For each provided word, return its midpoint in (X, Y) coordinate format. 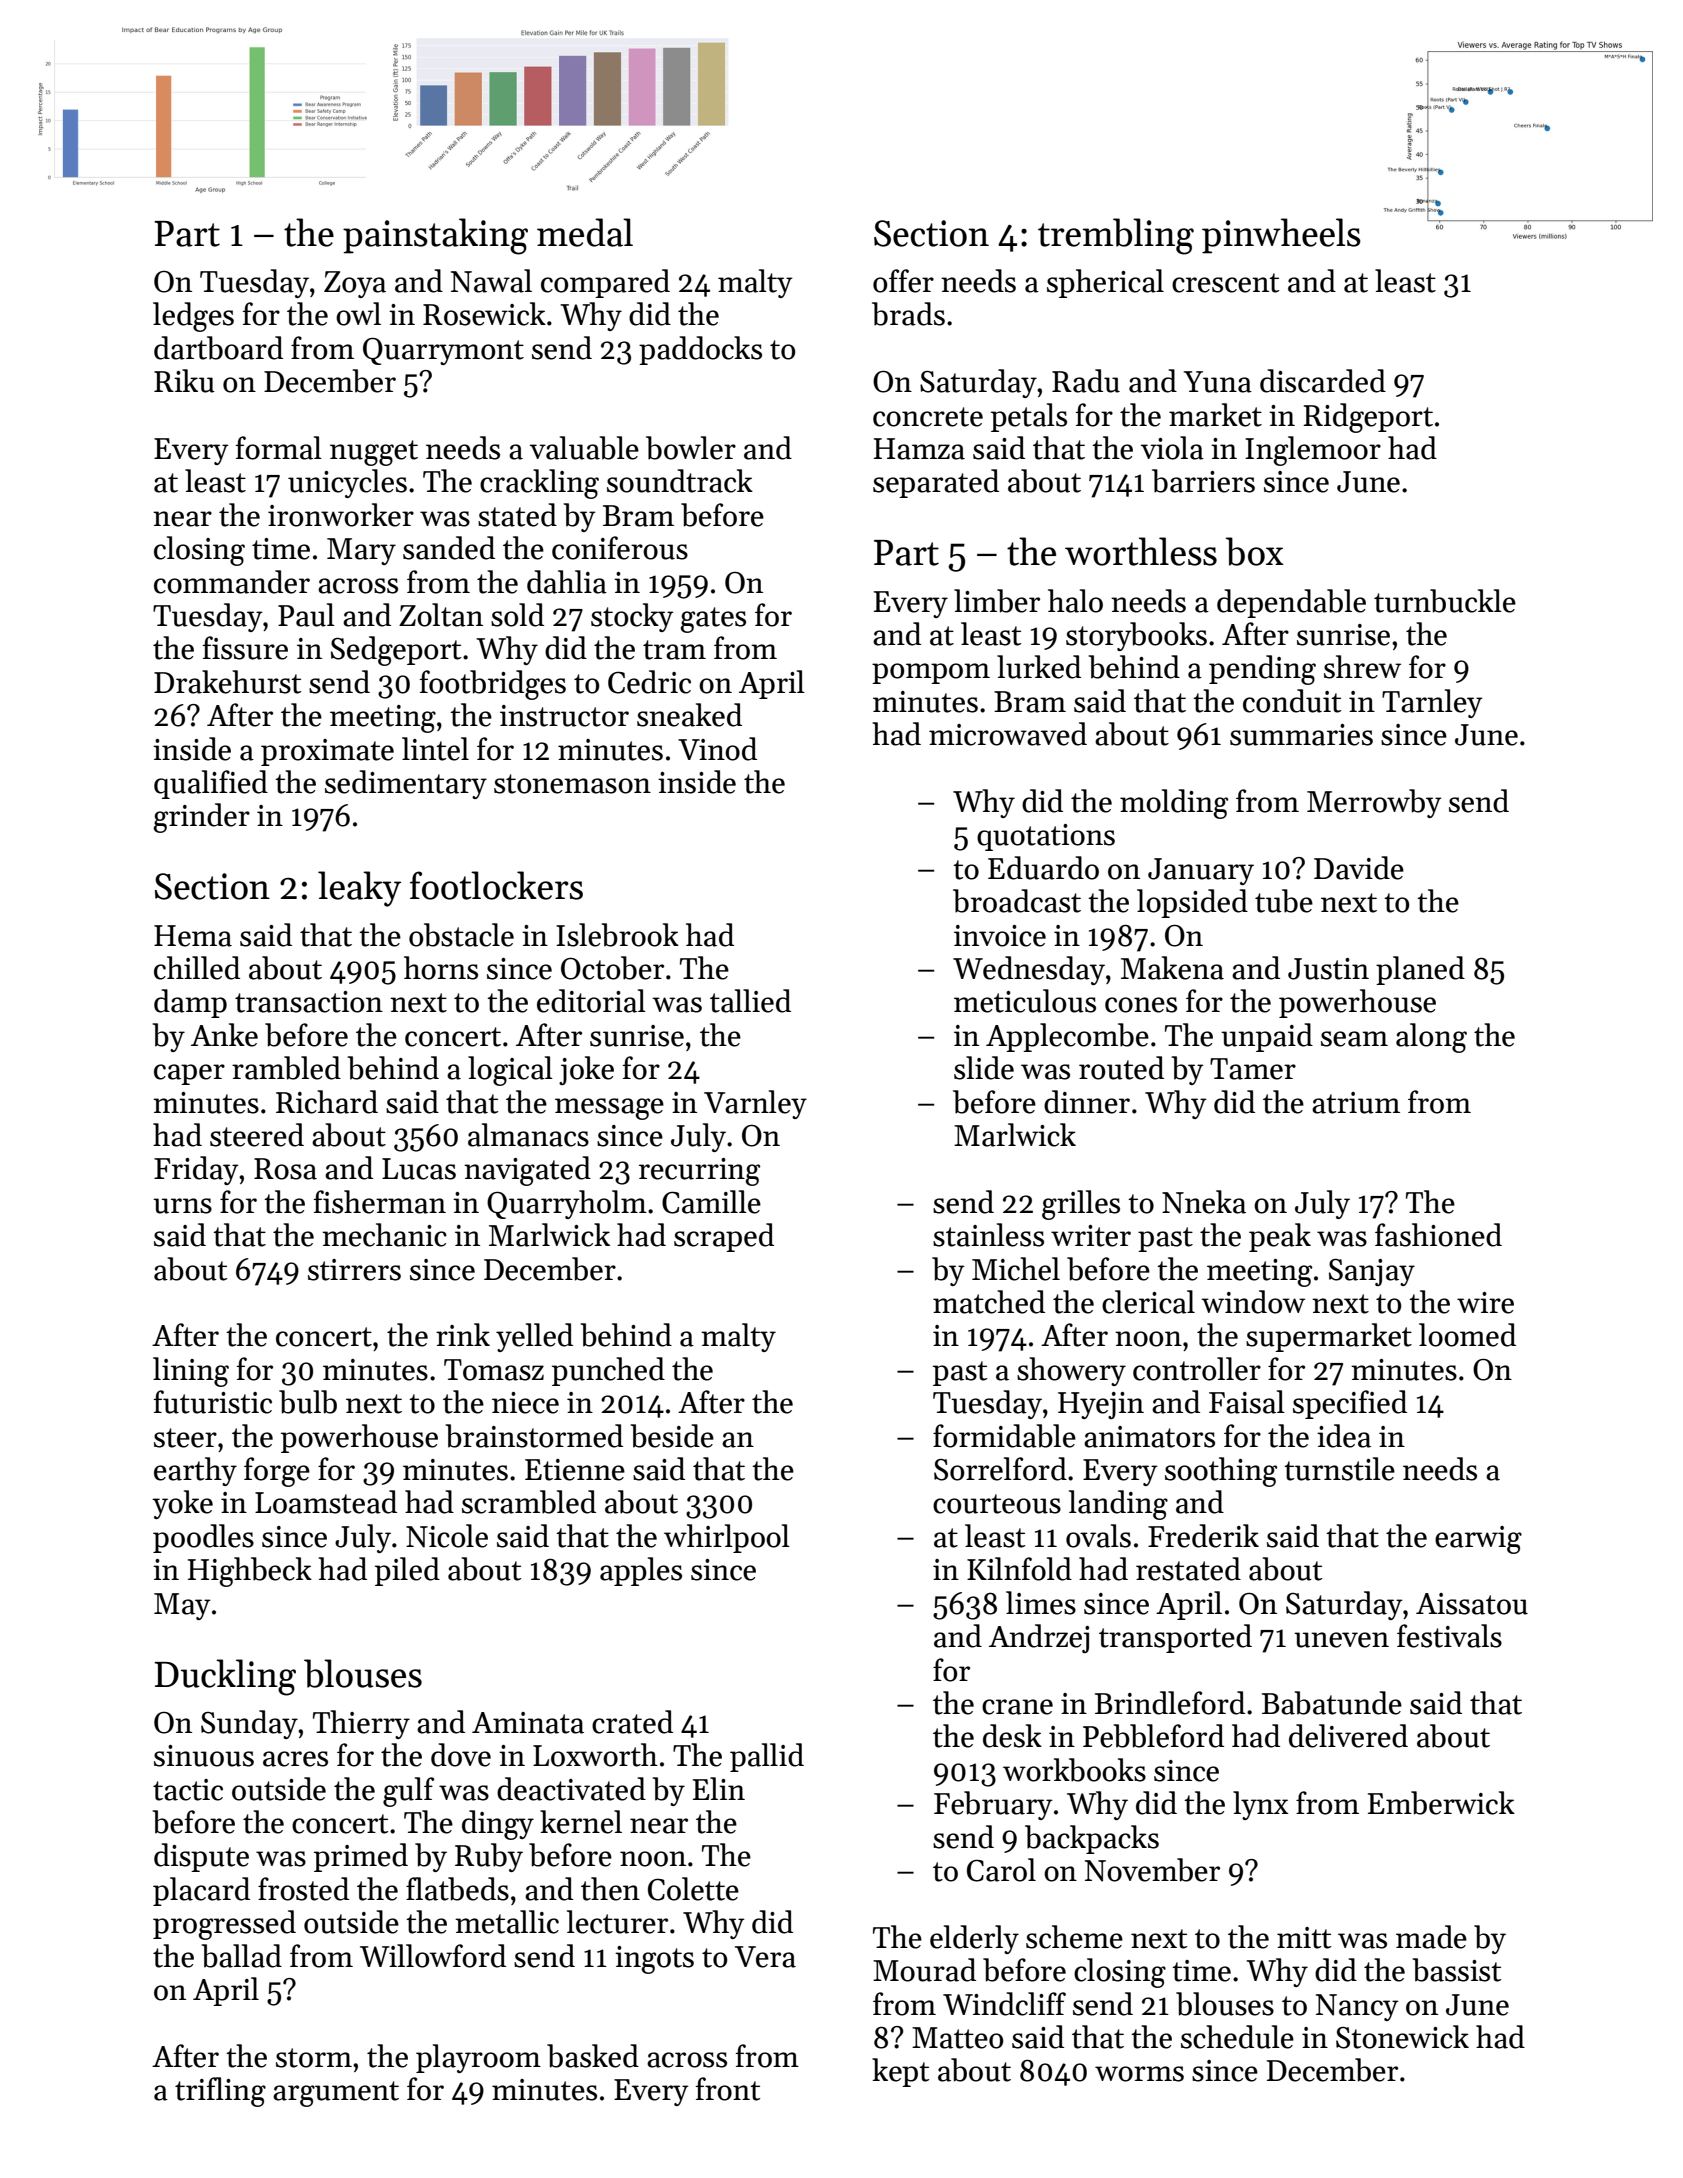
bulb (308, 1402)
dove (461, 1755)
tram (674, 650)
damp (190, 1003)
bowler (691, 448)
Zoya (355, 284)
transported (1175, 1638)
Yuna (1218, 382)
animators (1149, 1437)
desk (1012, 1736)
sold (517, 615)
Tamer (1253, 1069)
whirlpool (727, 1538)
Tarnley (1432, 703)
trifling (220, 2092)
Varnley (755, 1104)
